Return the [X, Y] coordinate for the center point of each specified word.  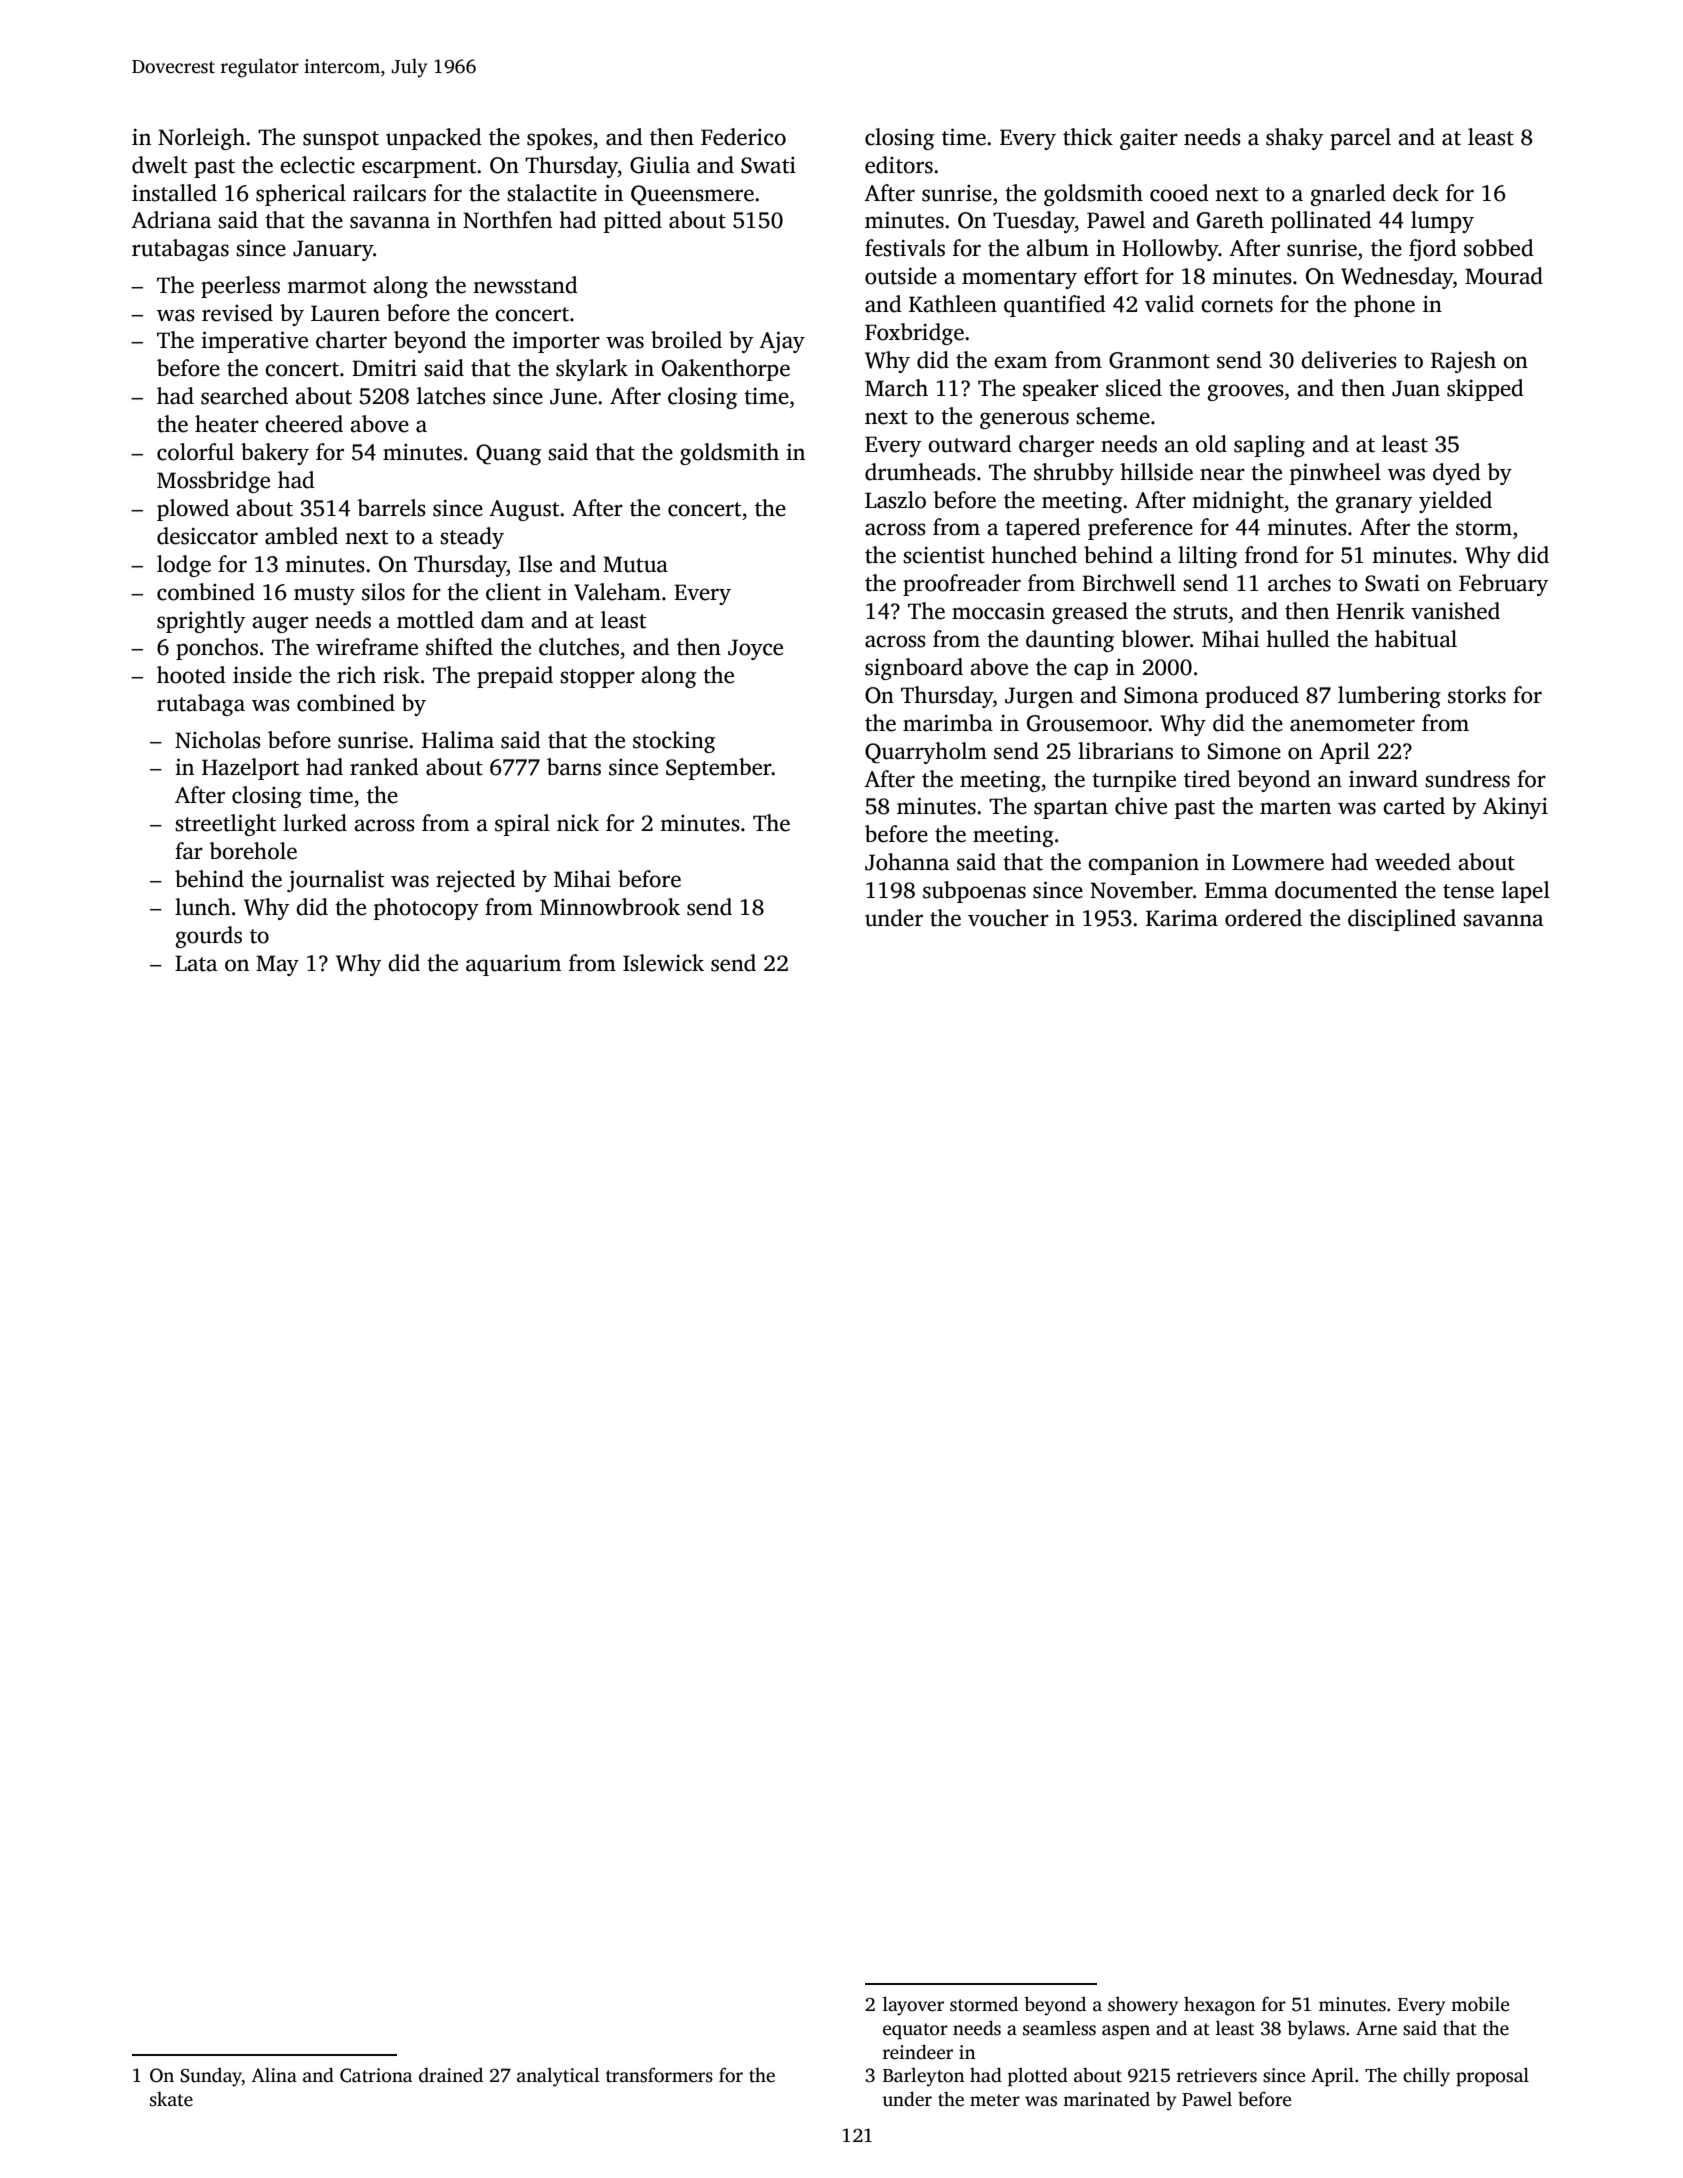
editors [899, 165]
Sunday [211, 2077]
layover [913, 2006]
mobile [1480, 2004]
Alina [274, 2074]
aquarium [513, 965]
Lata [196, 963]
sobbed [1499, 248]
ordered [1263, 918]
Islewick [663, 963]
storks [1477, 695]
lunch [203, 907]
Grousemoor [1088, 723]
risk [401, 675]
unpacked [434, 139]
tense [1468, 891]
